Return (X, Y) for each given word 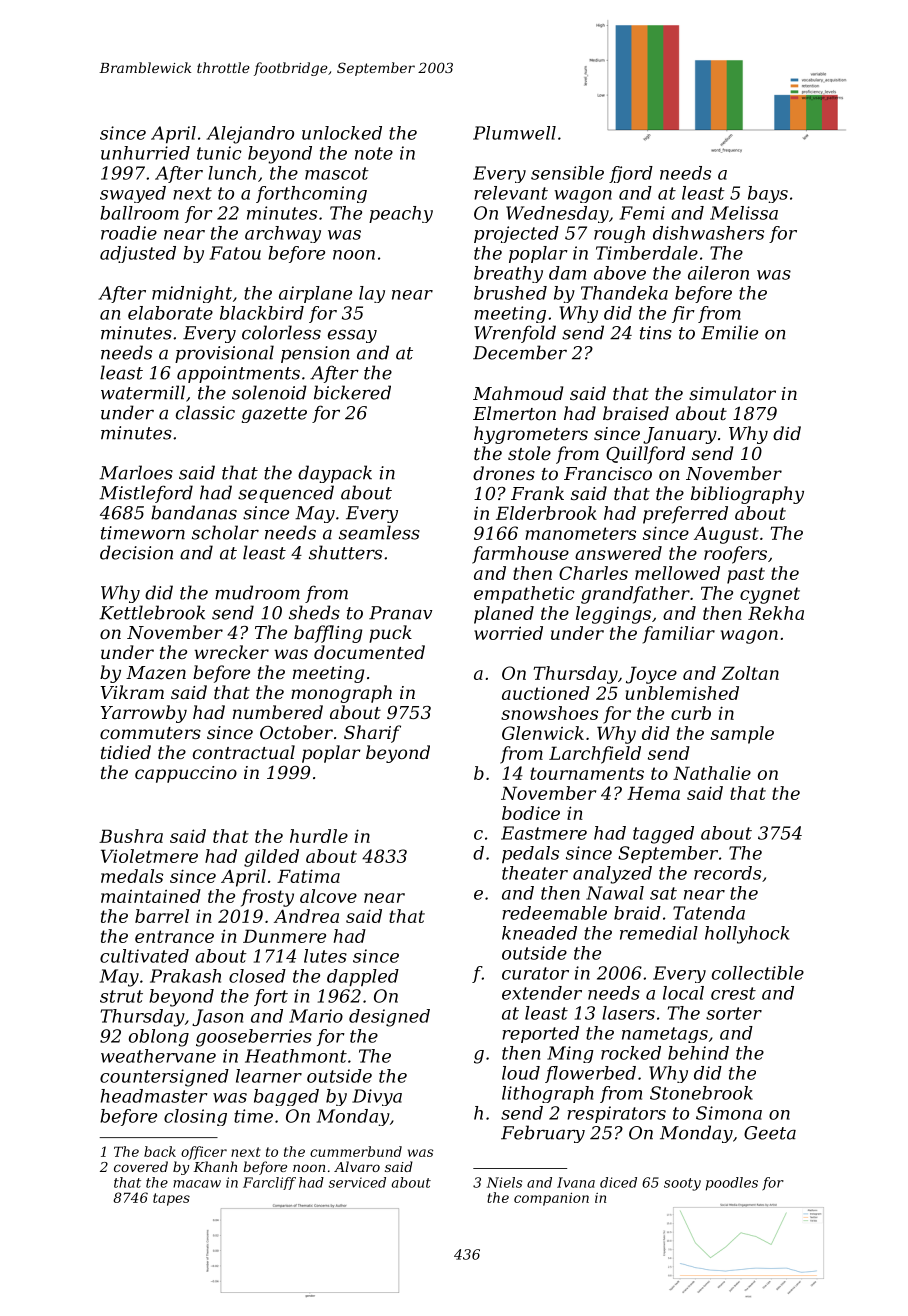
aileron (718, 273)
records (727, 873)
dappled (363, 977)
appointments (238, 374)
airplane (315, 294)
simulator (732, 393)
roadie (129, 233)
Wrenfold (515, 334)
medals (132, 876)
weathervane (158, 1056)
